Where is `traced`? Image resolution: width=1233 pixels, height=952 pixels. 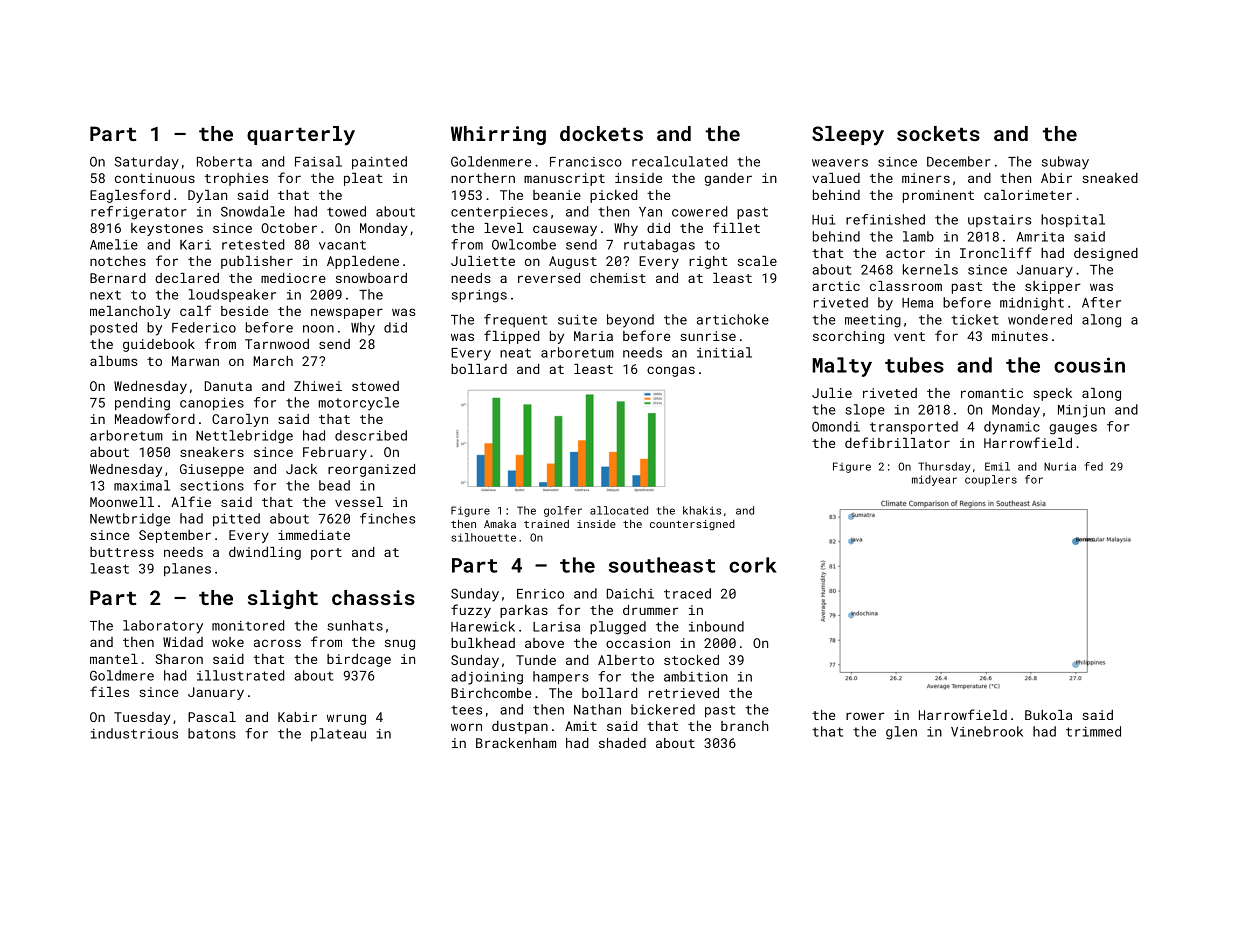
traced is located at coordinates (687, 593).
